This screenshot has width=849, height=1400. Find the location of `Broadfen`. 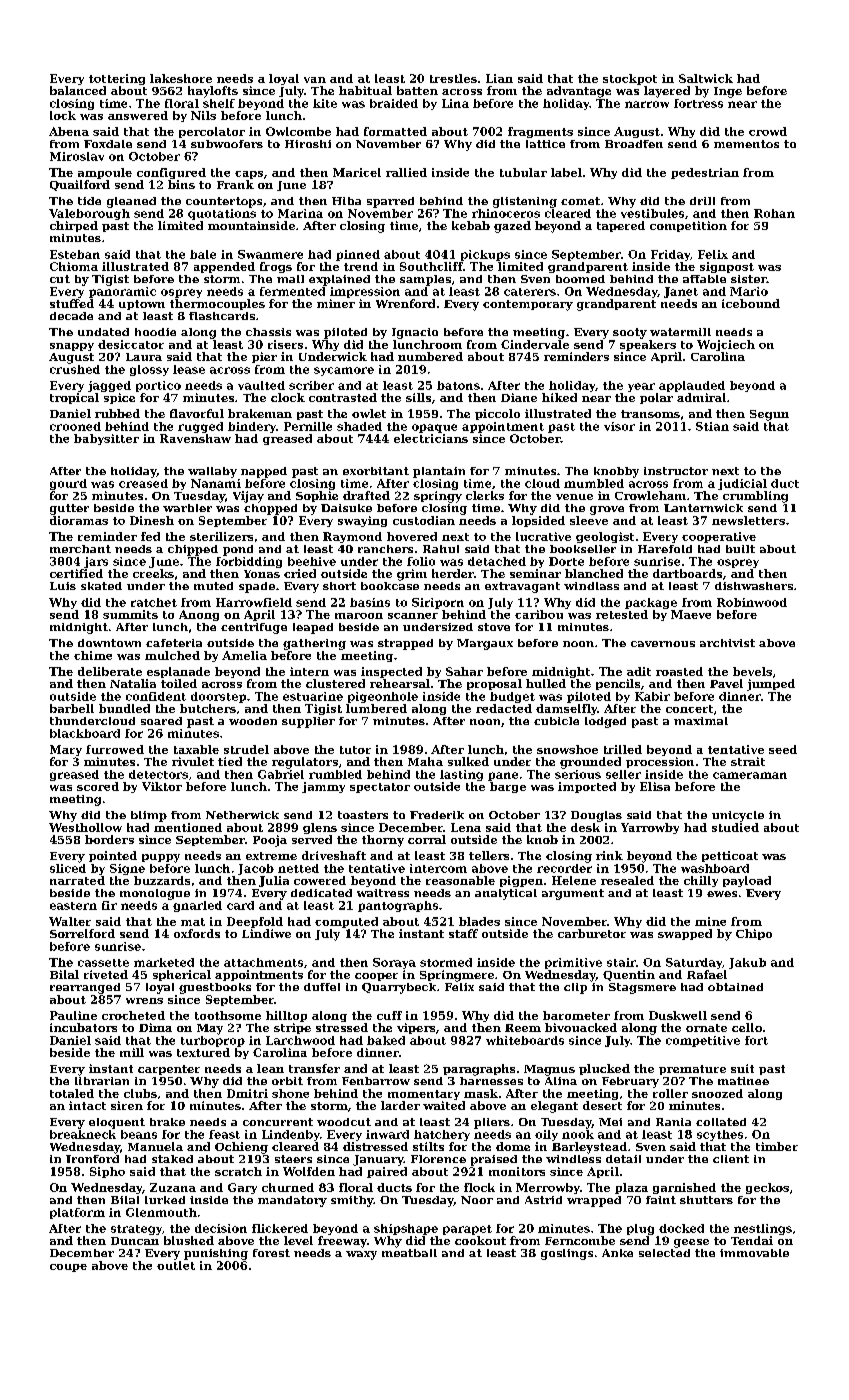

Broadfen is located at coordinates (634, 144).
